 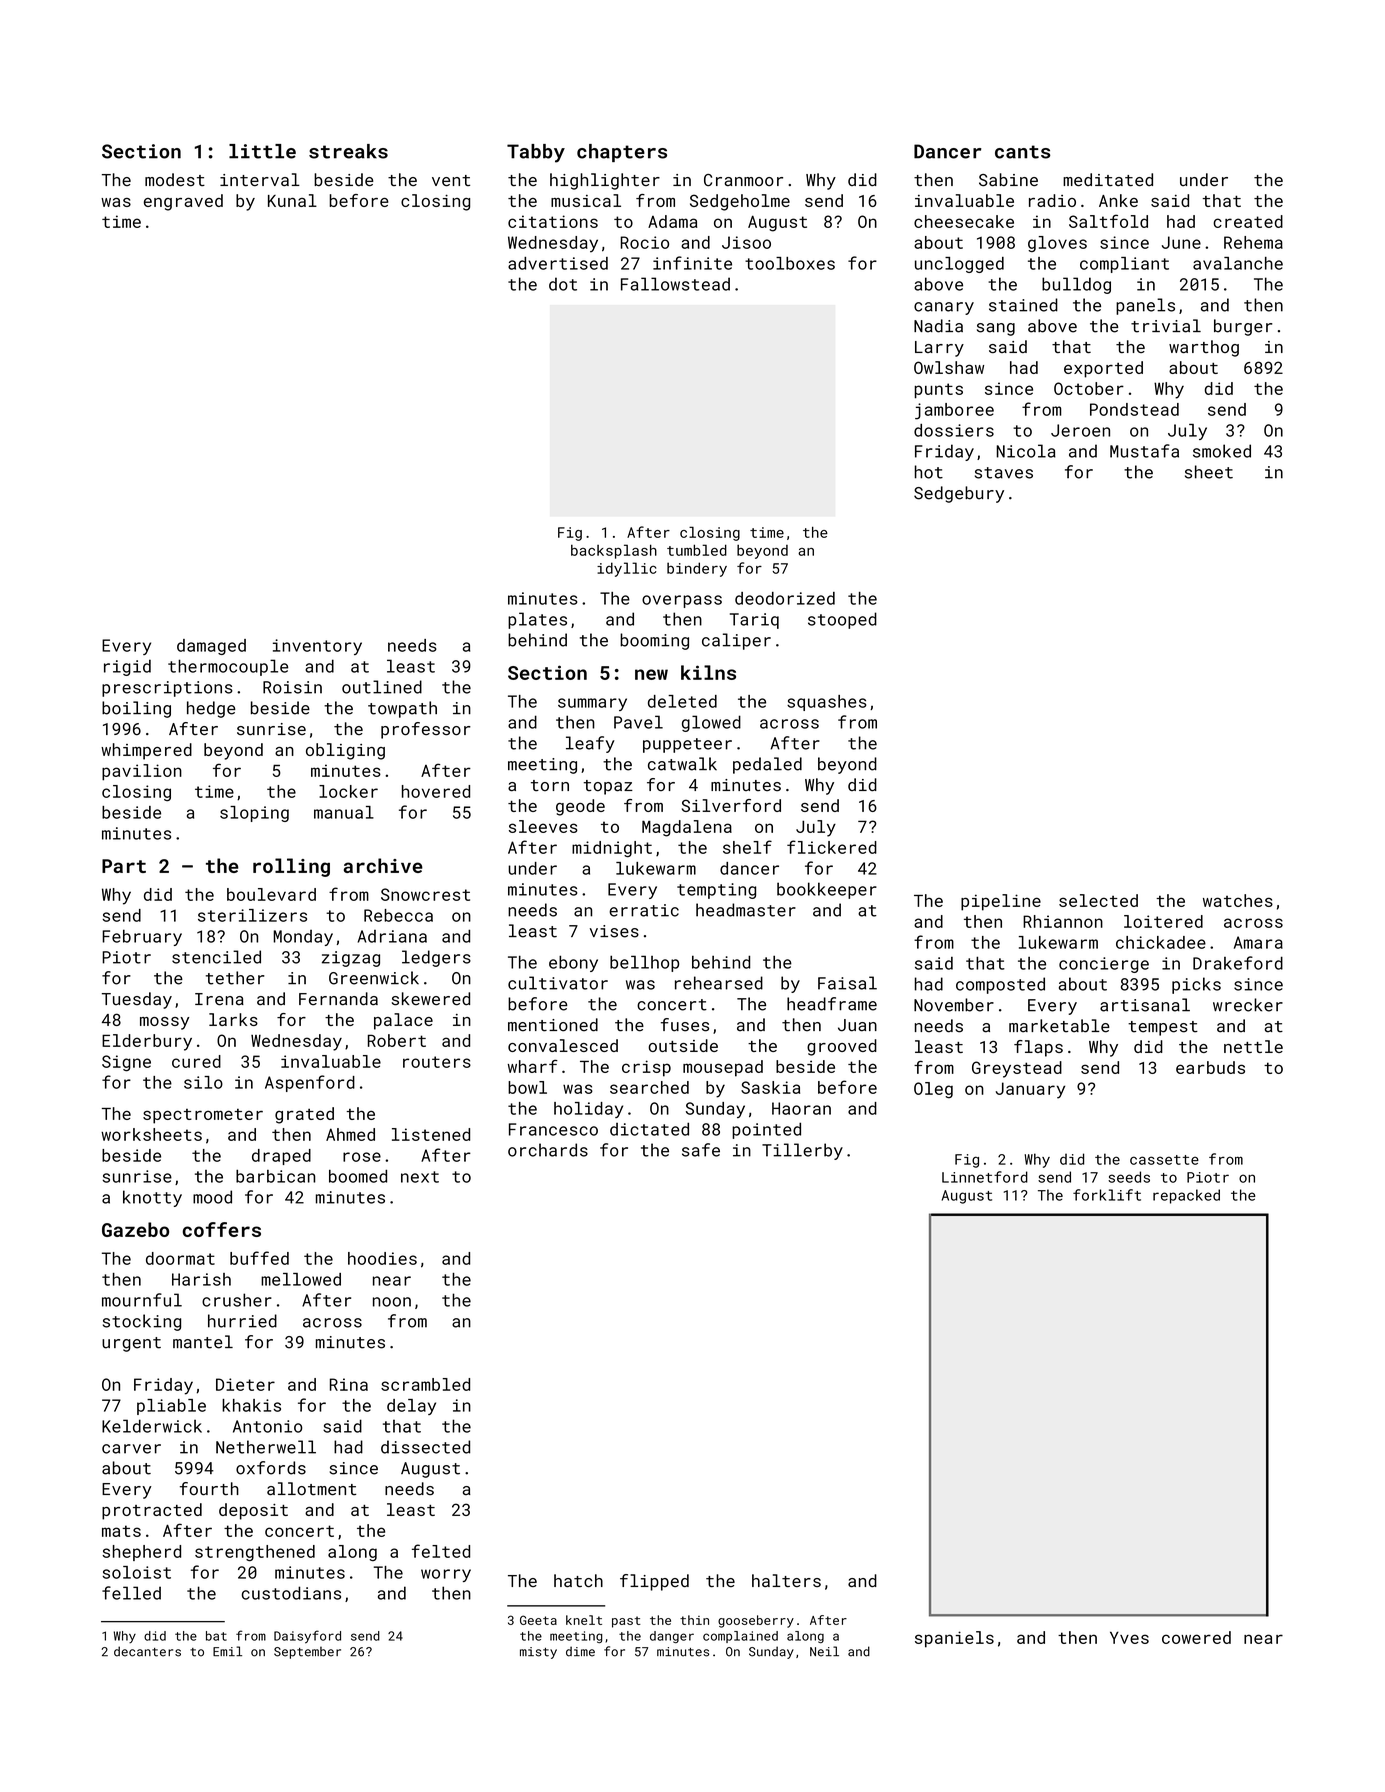 I want to click on Kunal, so click(x=292, y=200).
